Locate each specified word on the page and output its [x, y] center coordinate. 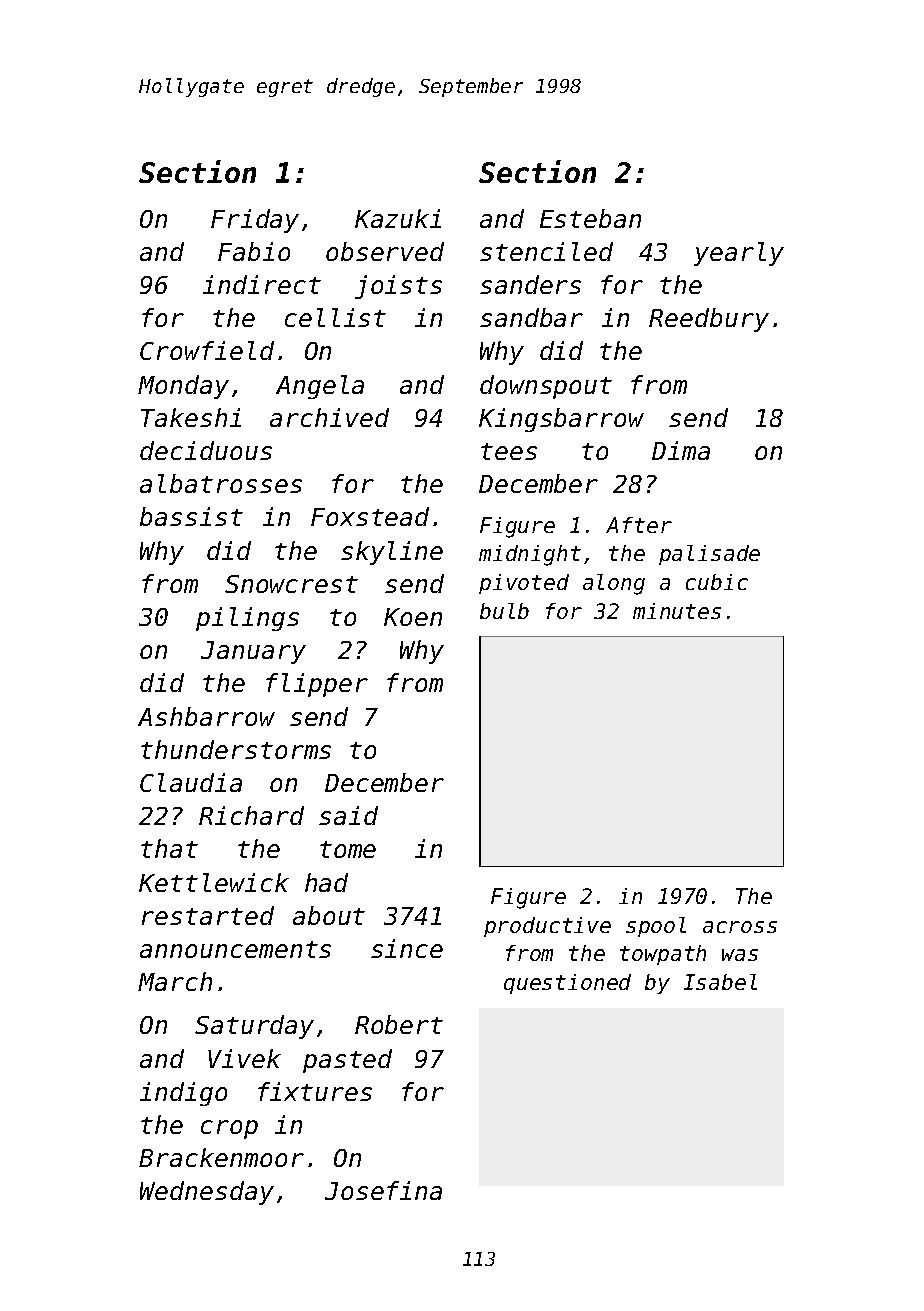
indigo [183, 1094]
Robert [399, 1024]
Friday [255, 221]
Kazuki [398, 218]
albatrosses [221, 483]
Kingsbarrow [561, 420]
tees [509, 451]
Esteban [590, 218]
